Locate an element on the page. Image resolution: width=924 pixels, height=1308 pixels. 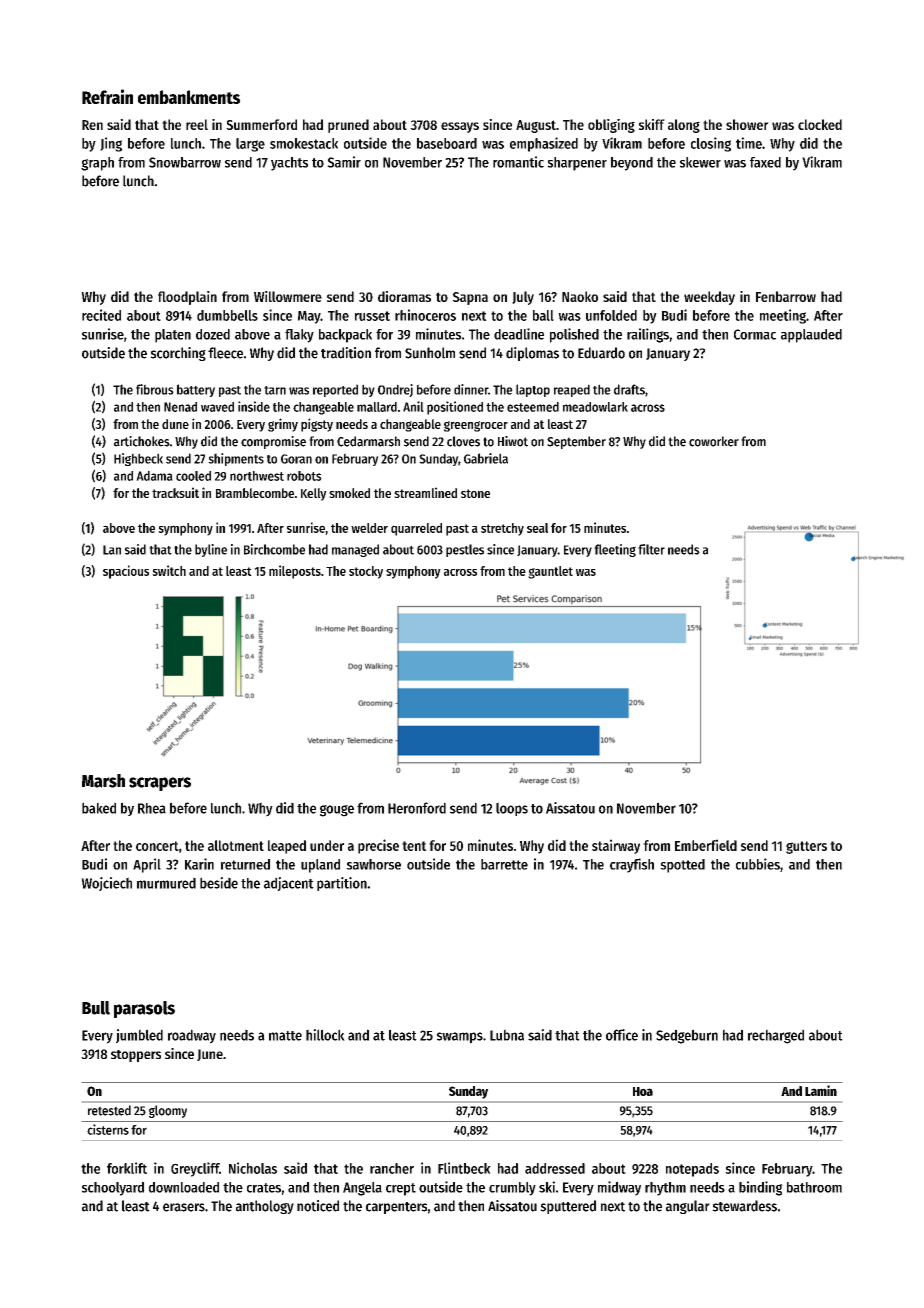
Birchcombe is located at coordinates (274, 549).
